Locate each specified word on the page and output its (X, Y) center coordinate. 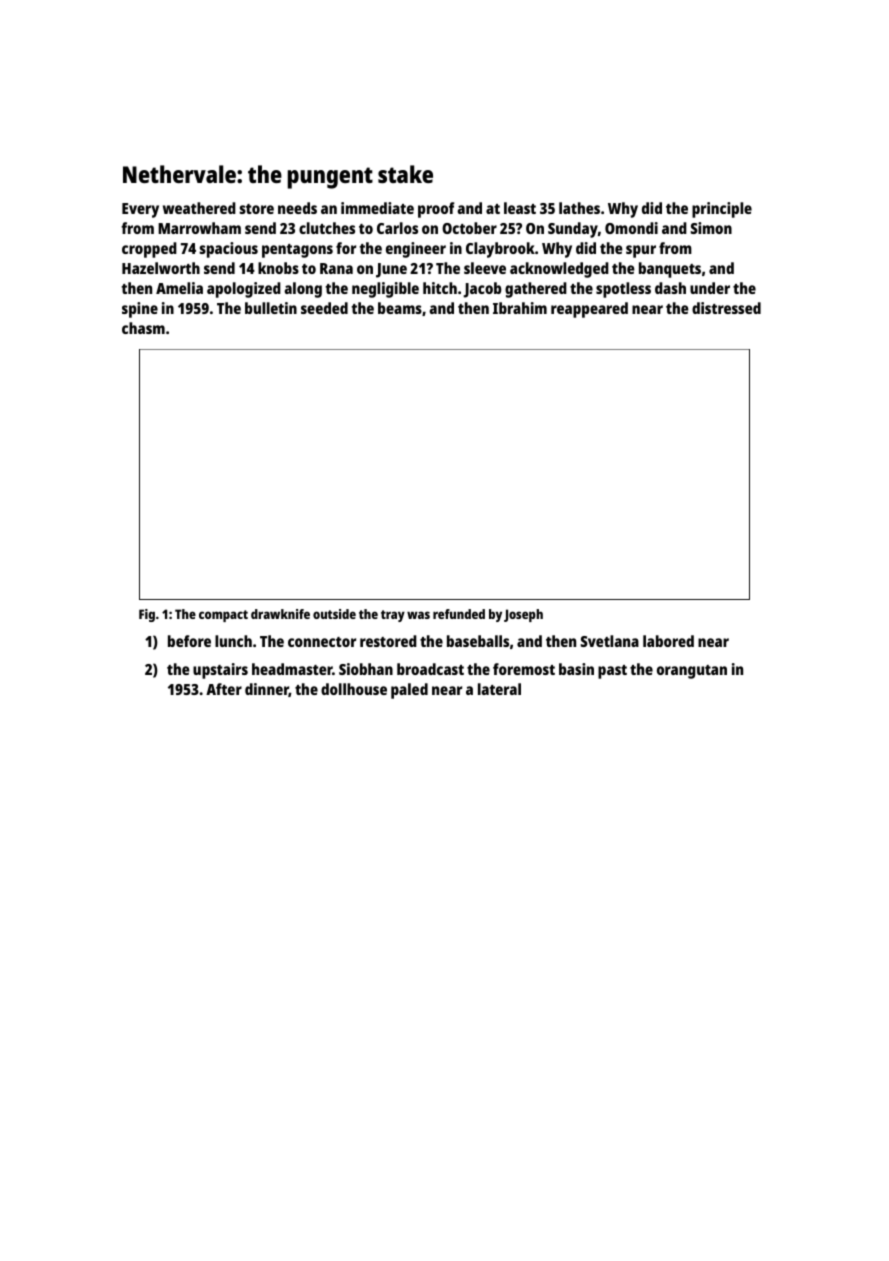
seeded (324, 308)
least (520, 208)
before (189, 641)
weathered (199, 208)
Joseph (523, 615)
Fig (147, 615)
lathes (579, 208)
